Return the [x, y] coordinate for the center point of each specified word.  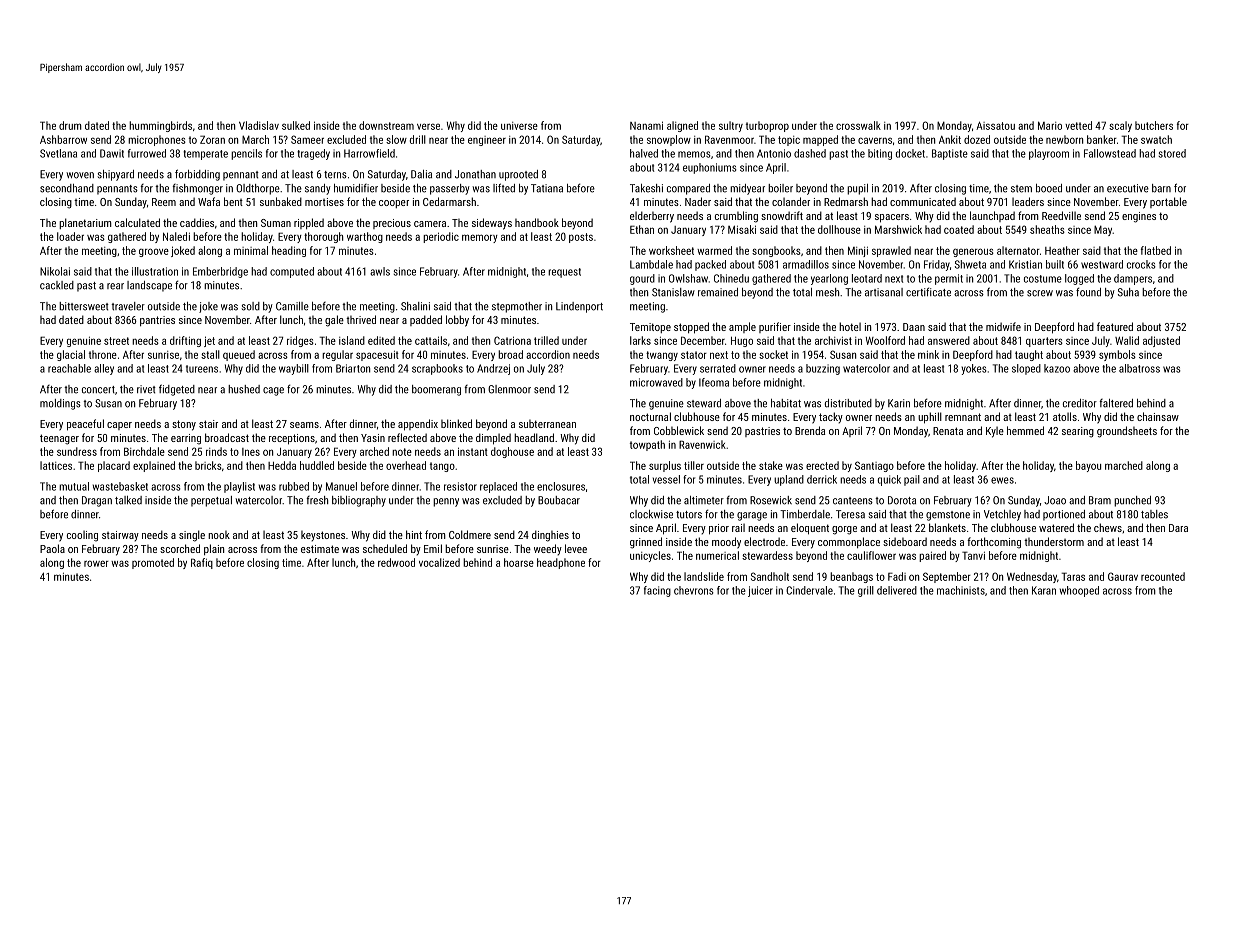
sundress [77, 451]
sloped [1026, 369]
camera [430, 224]
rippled [309, 223]
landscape [149, 286]
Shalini [415, 306]
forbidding [197, 175]
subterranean [547, 424]
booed [1049, 188]
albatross [1139, 368]
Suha [1128, 292]
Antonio [774, 153]
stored [1172, 153]
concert [98, 390]
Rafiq [202, 563]
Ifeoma [714, 382]
